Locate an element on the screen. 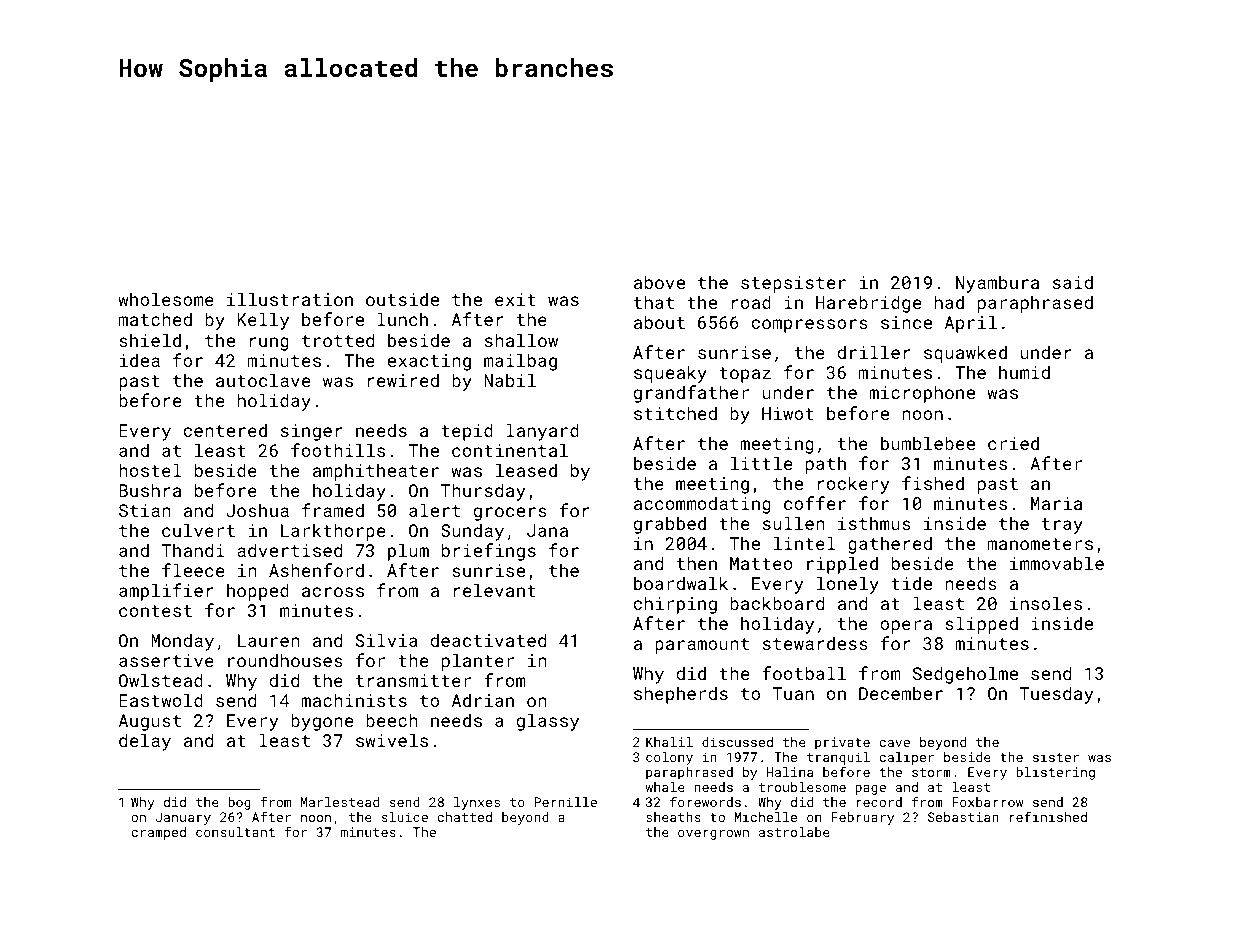 The height and width of the screenshot is (952, 1233). centered is located at coordinates (225, 430).
